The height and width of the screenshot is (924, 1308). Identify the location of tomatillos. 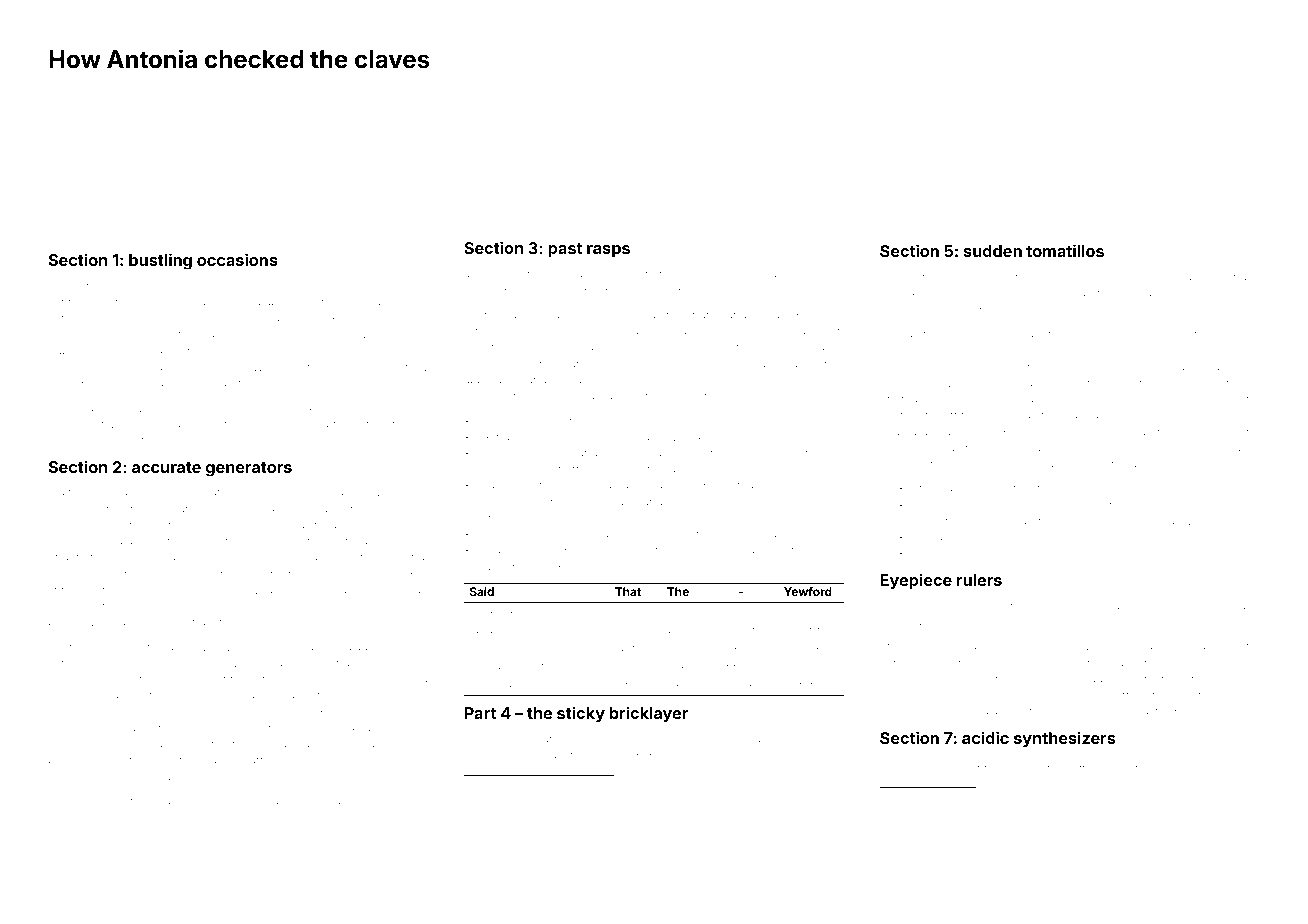
(1065, 250).
